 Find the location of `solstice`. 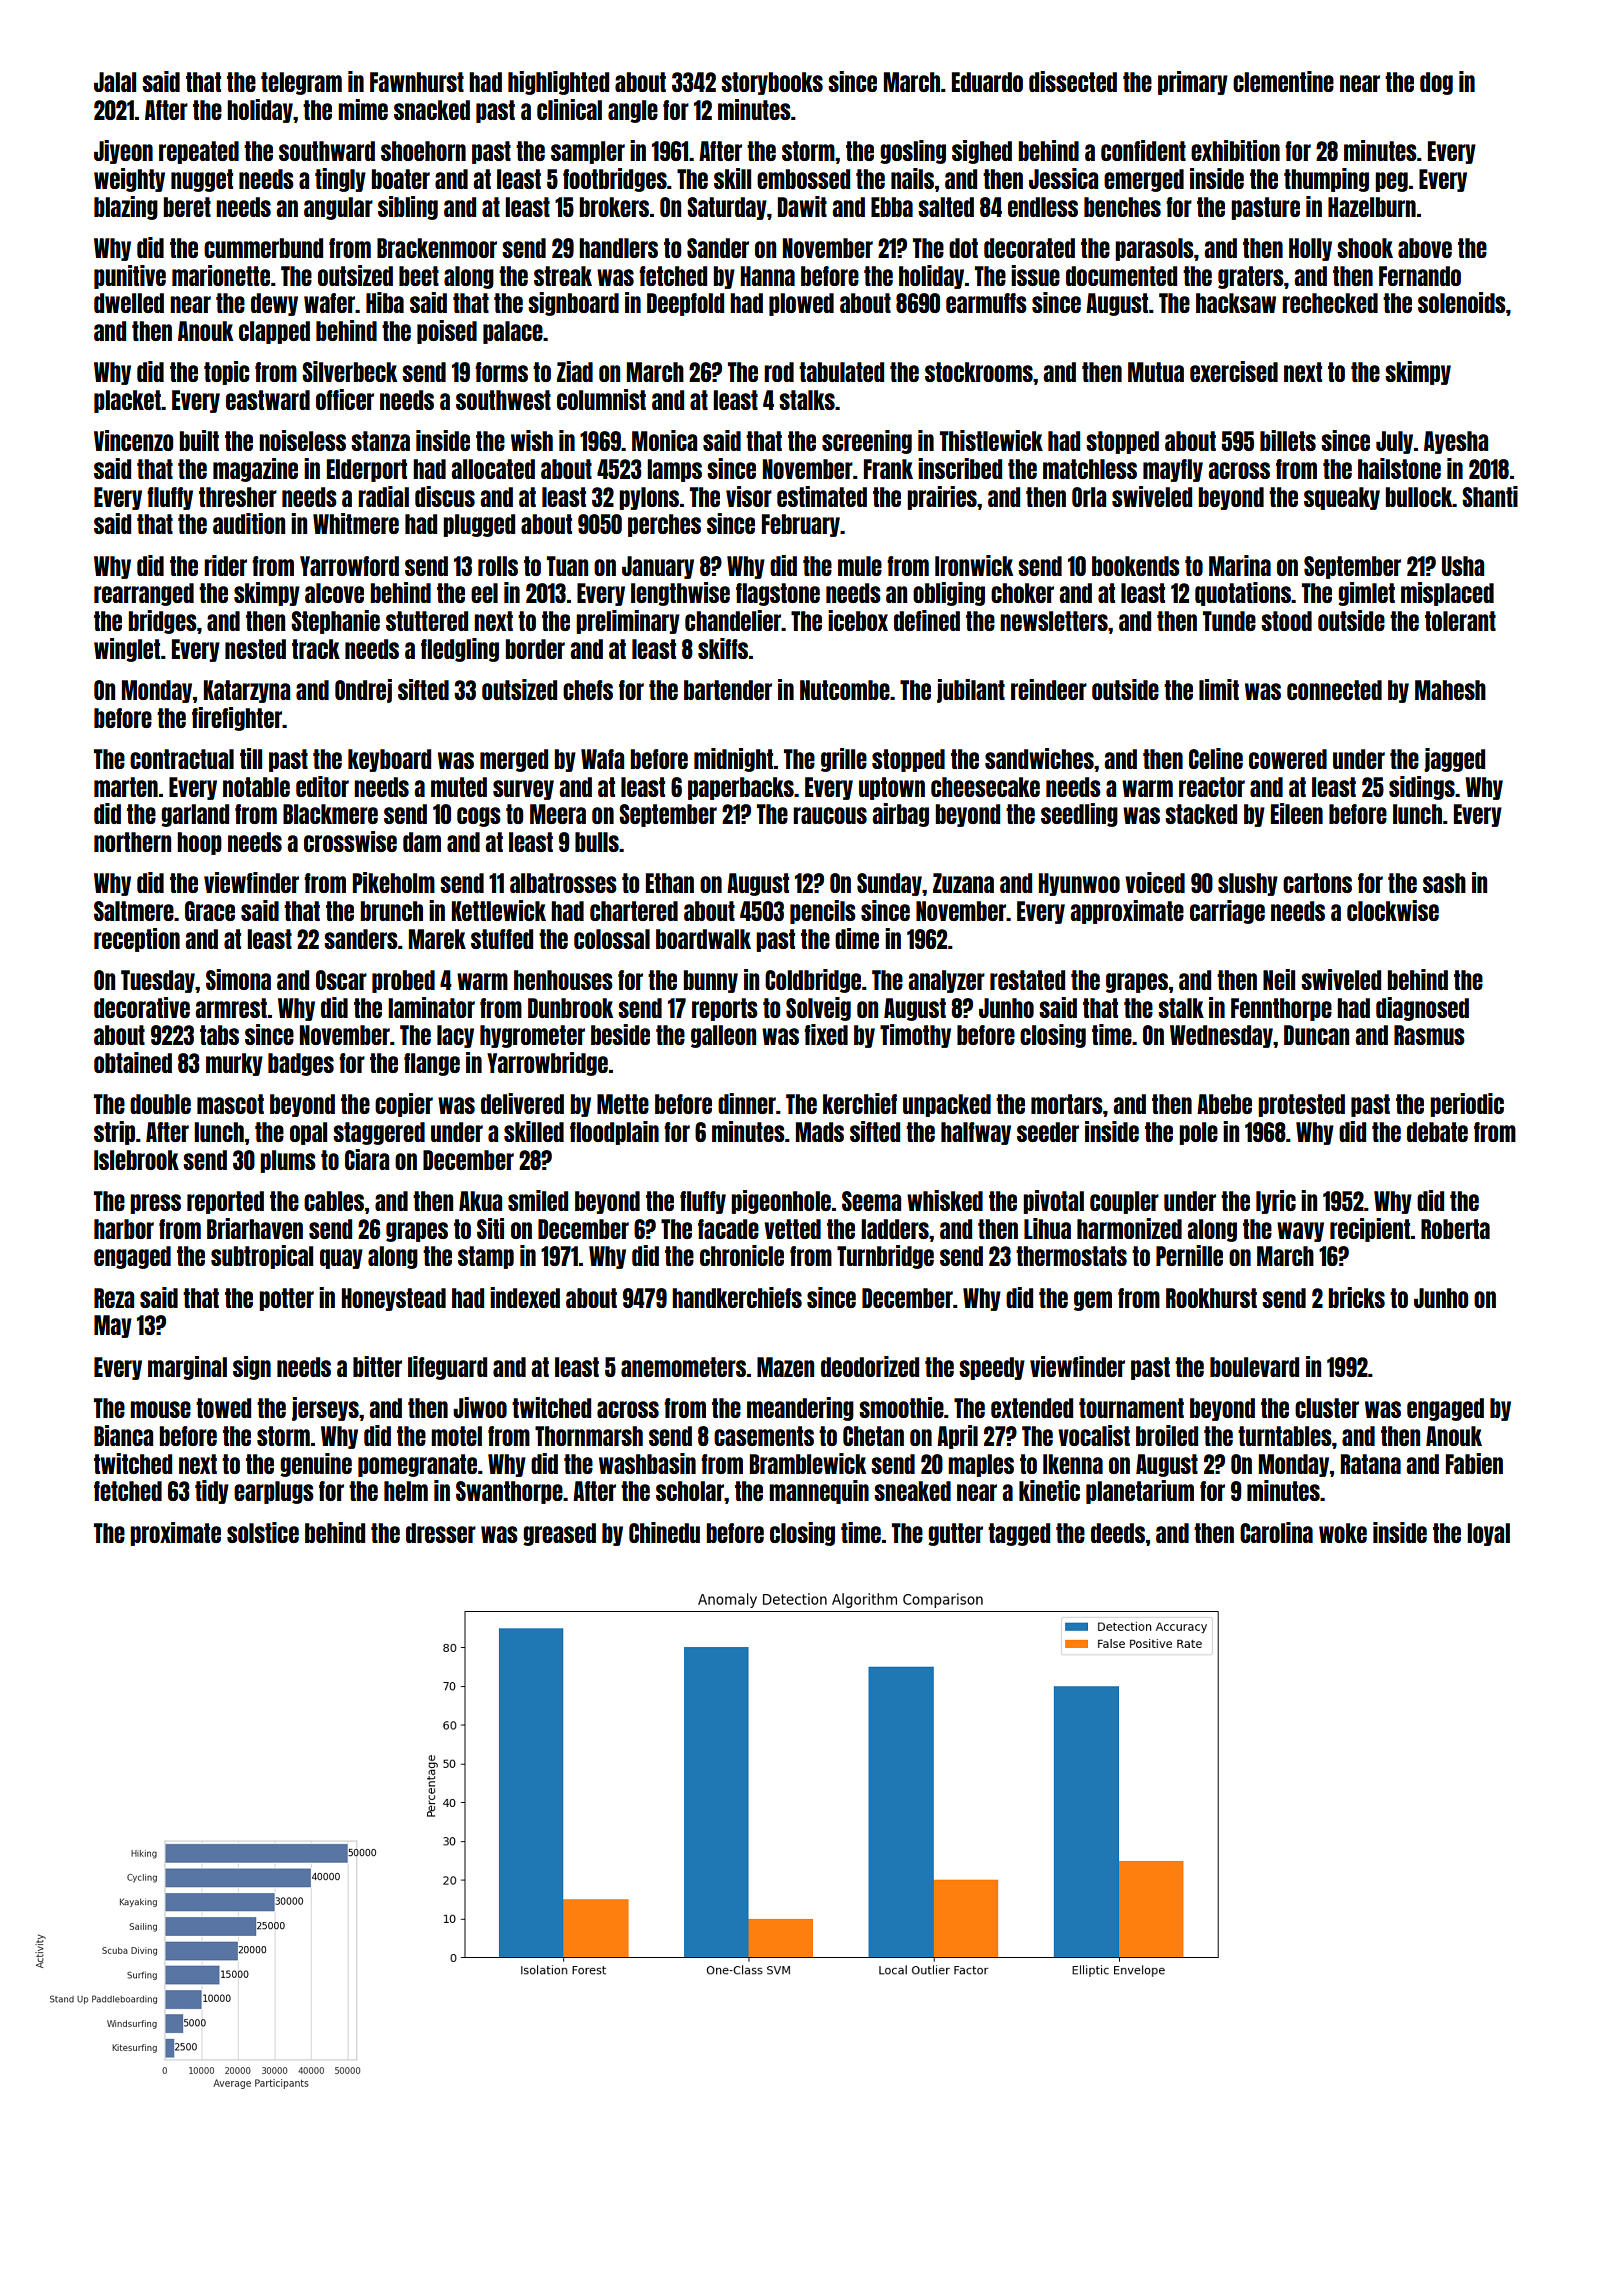

solstice is located at coordinates (263, 1532).
